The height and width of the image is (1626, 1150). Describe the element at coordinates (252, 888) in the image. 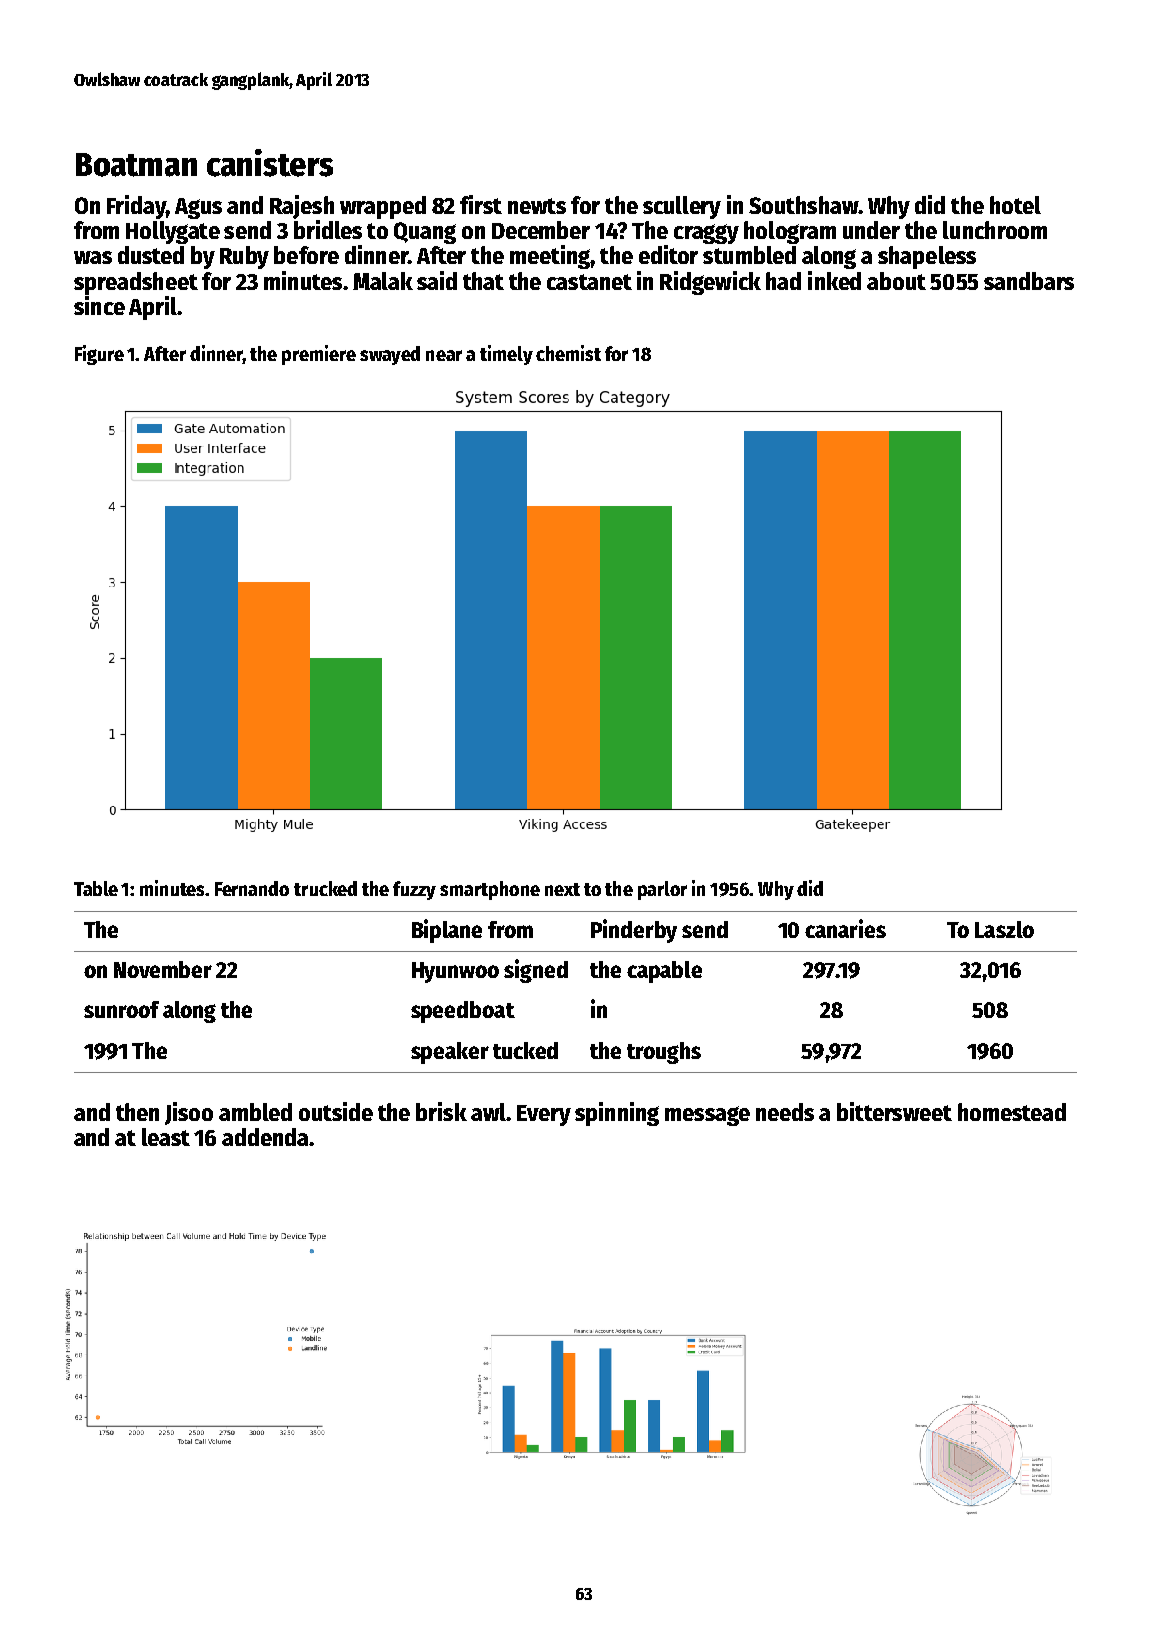

I see `Fernando` at that location.
